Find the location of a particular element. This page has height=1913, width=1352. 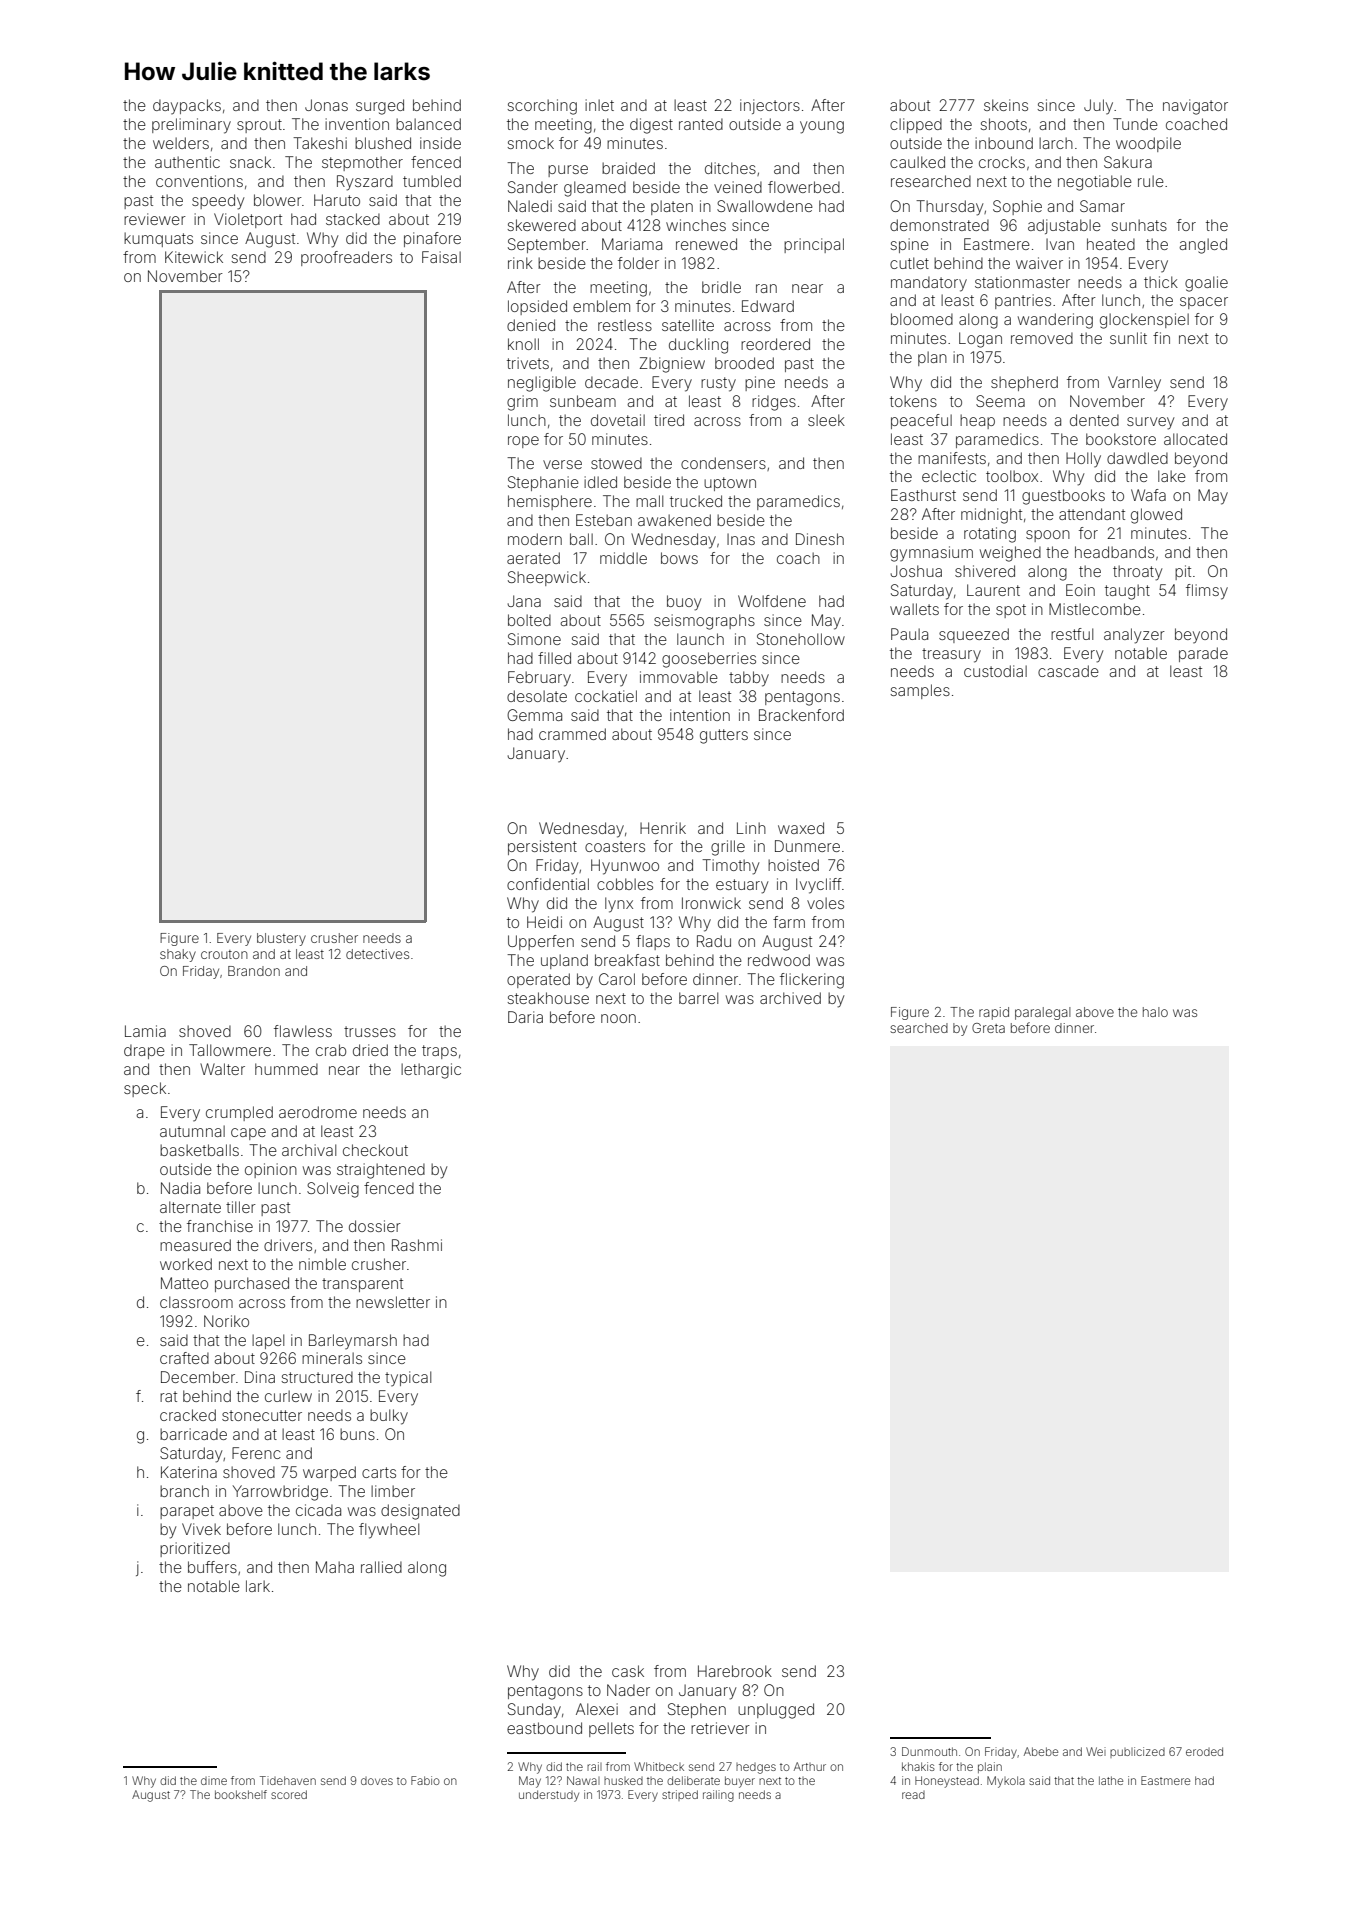

knoll is located at coordinates (523, 344).
